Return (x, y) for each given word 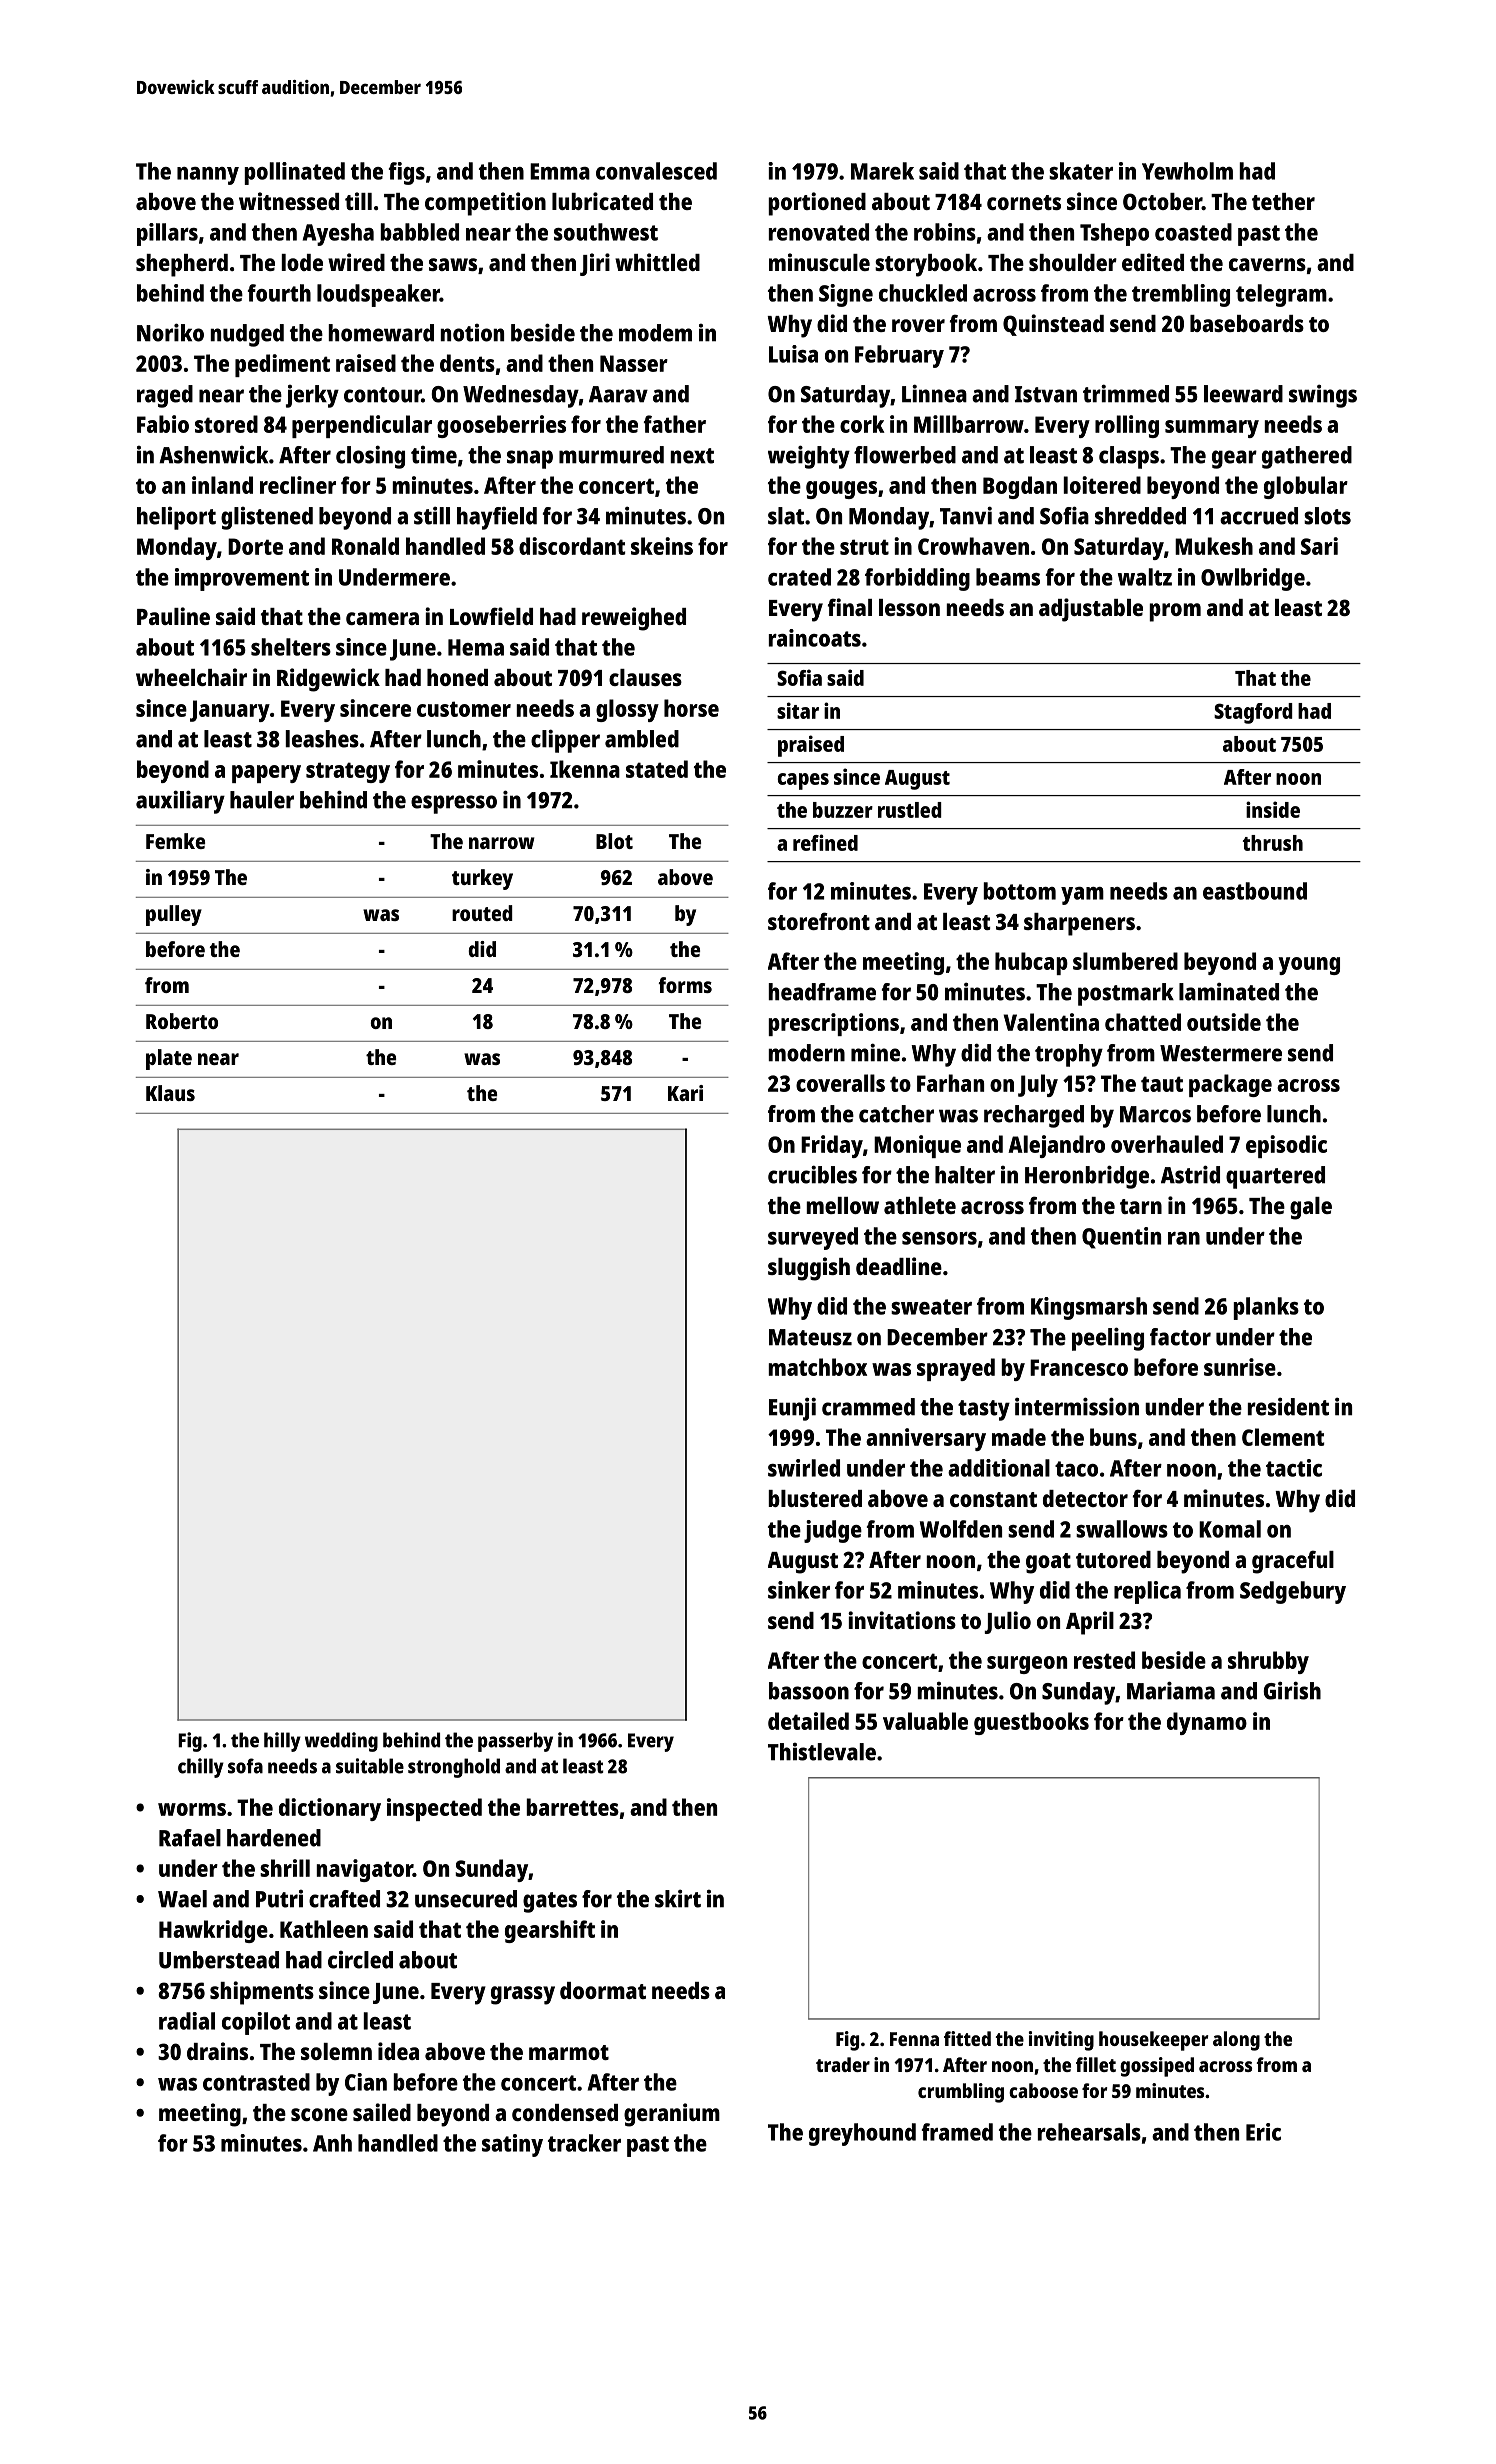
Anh (332, 2143)
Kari (685, 1093)
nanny (208, 176)
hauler (262, 800)
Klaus (170, 1093)
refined (825, 842)
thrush (1273, 843)
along (1236, 2041)
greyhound (862, 2134)
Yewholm (1187, 171)
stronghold (454, 1768)
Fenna (914, 2039)
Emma (560, 171)
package (1230, 1085)
